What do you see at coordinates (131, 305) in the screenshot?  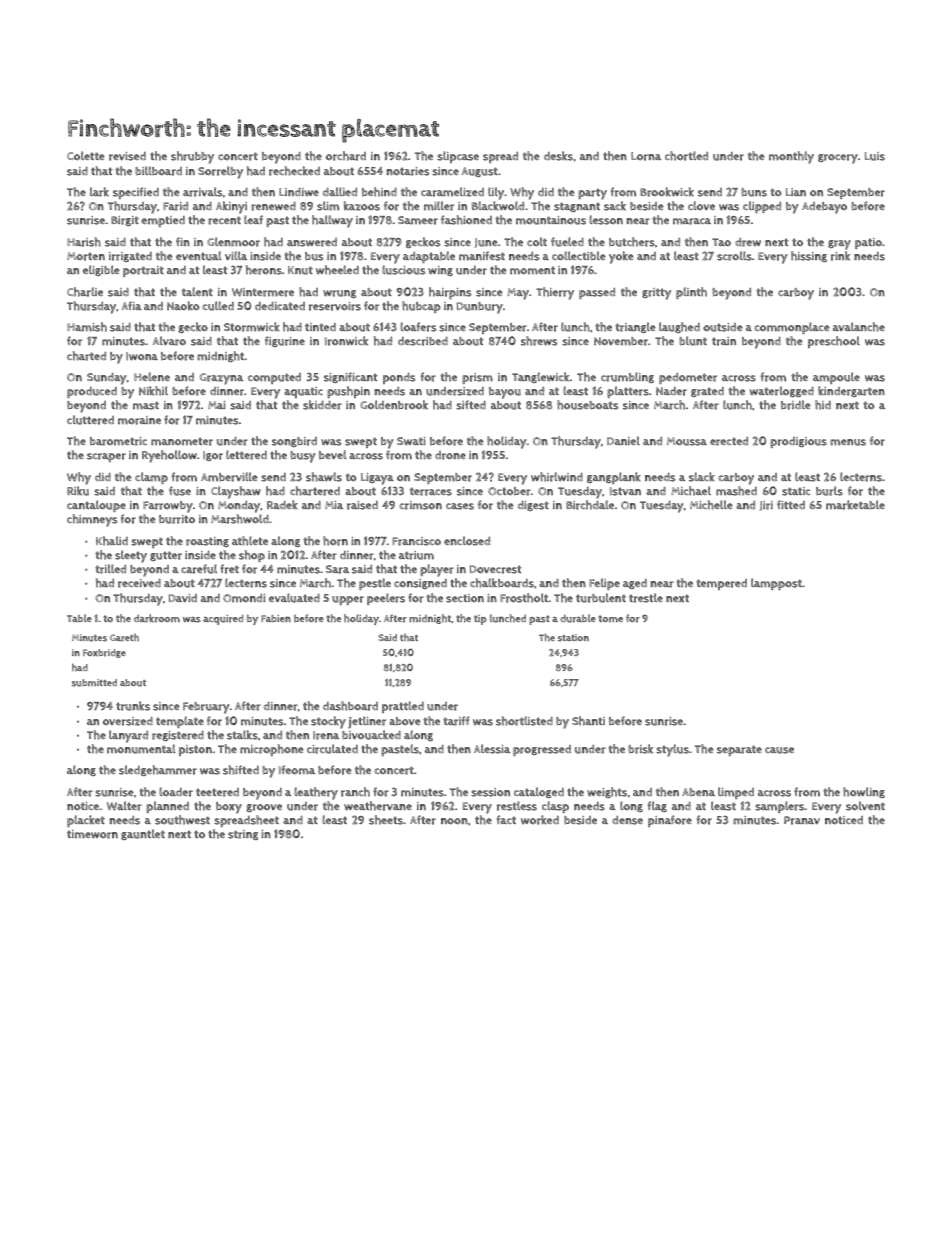 I see `Afia` at bounding box center [131, 305].
